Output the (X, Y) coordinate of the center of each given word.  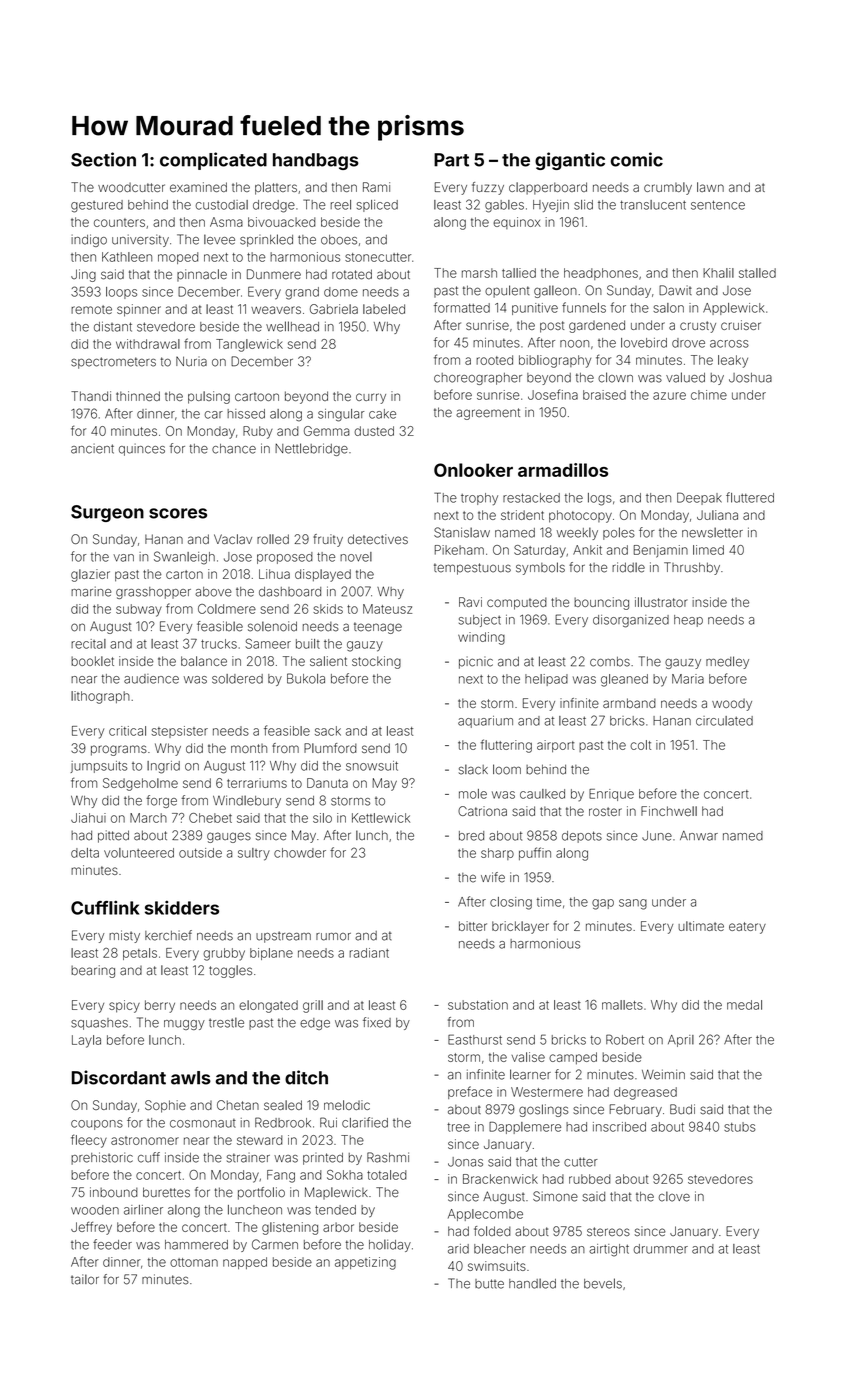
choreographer (478, 379)
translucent (653, 205)
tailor (85, 1279)
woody (732, 704)
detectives (378, 539)
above (213, 592)
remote (91, 309)
